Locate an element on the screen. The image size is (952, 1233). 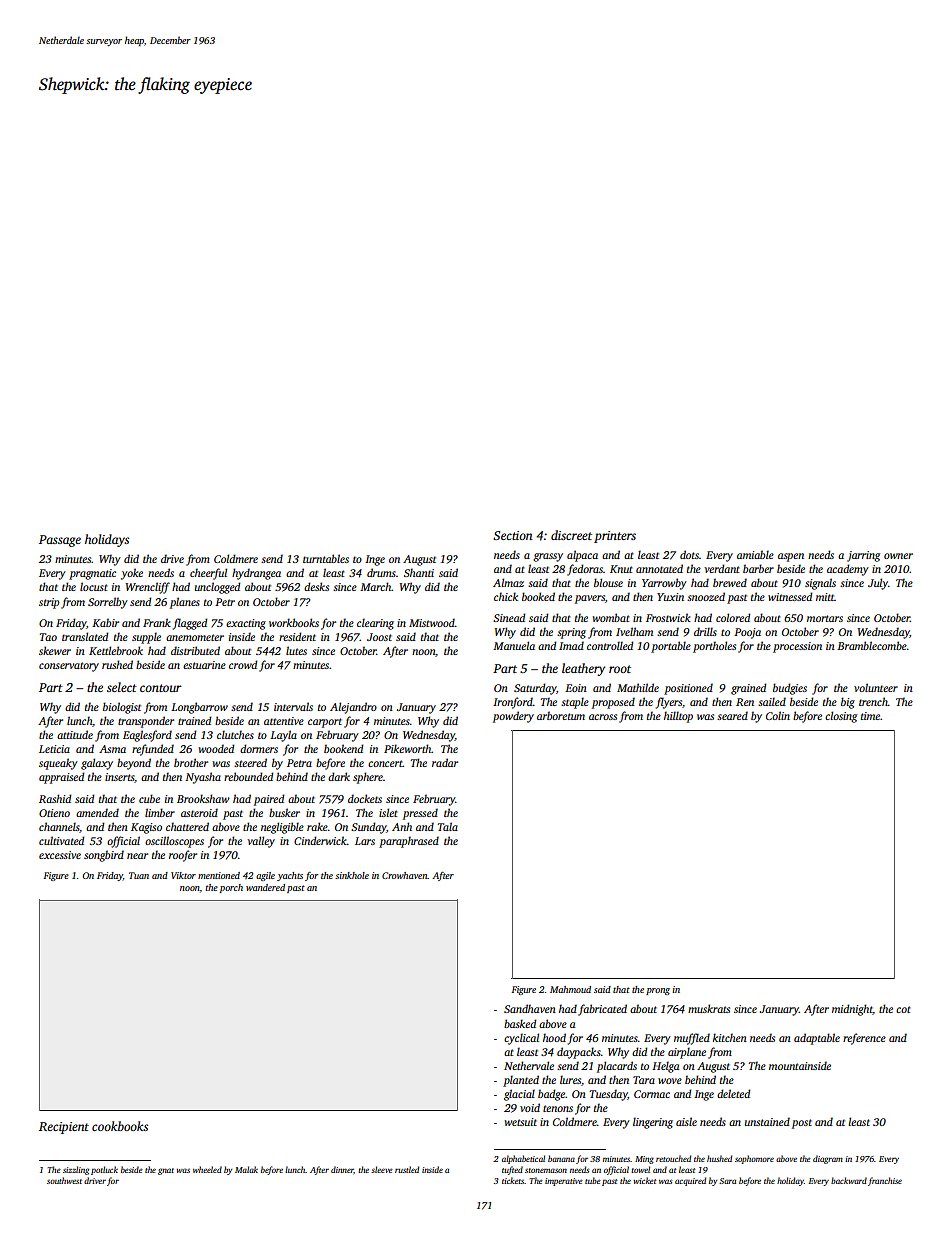
closing is located at coordinates (841, 717).
